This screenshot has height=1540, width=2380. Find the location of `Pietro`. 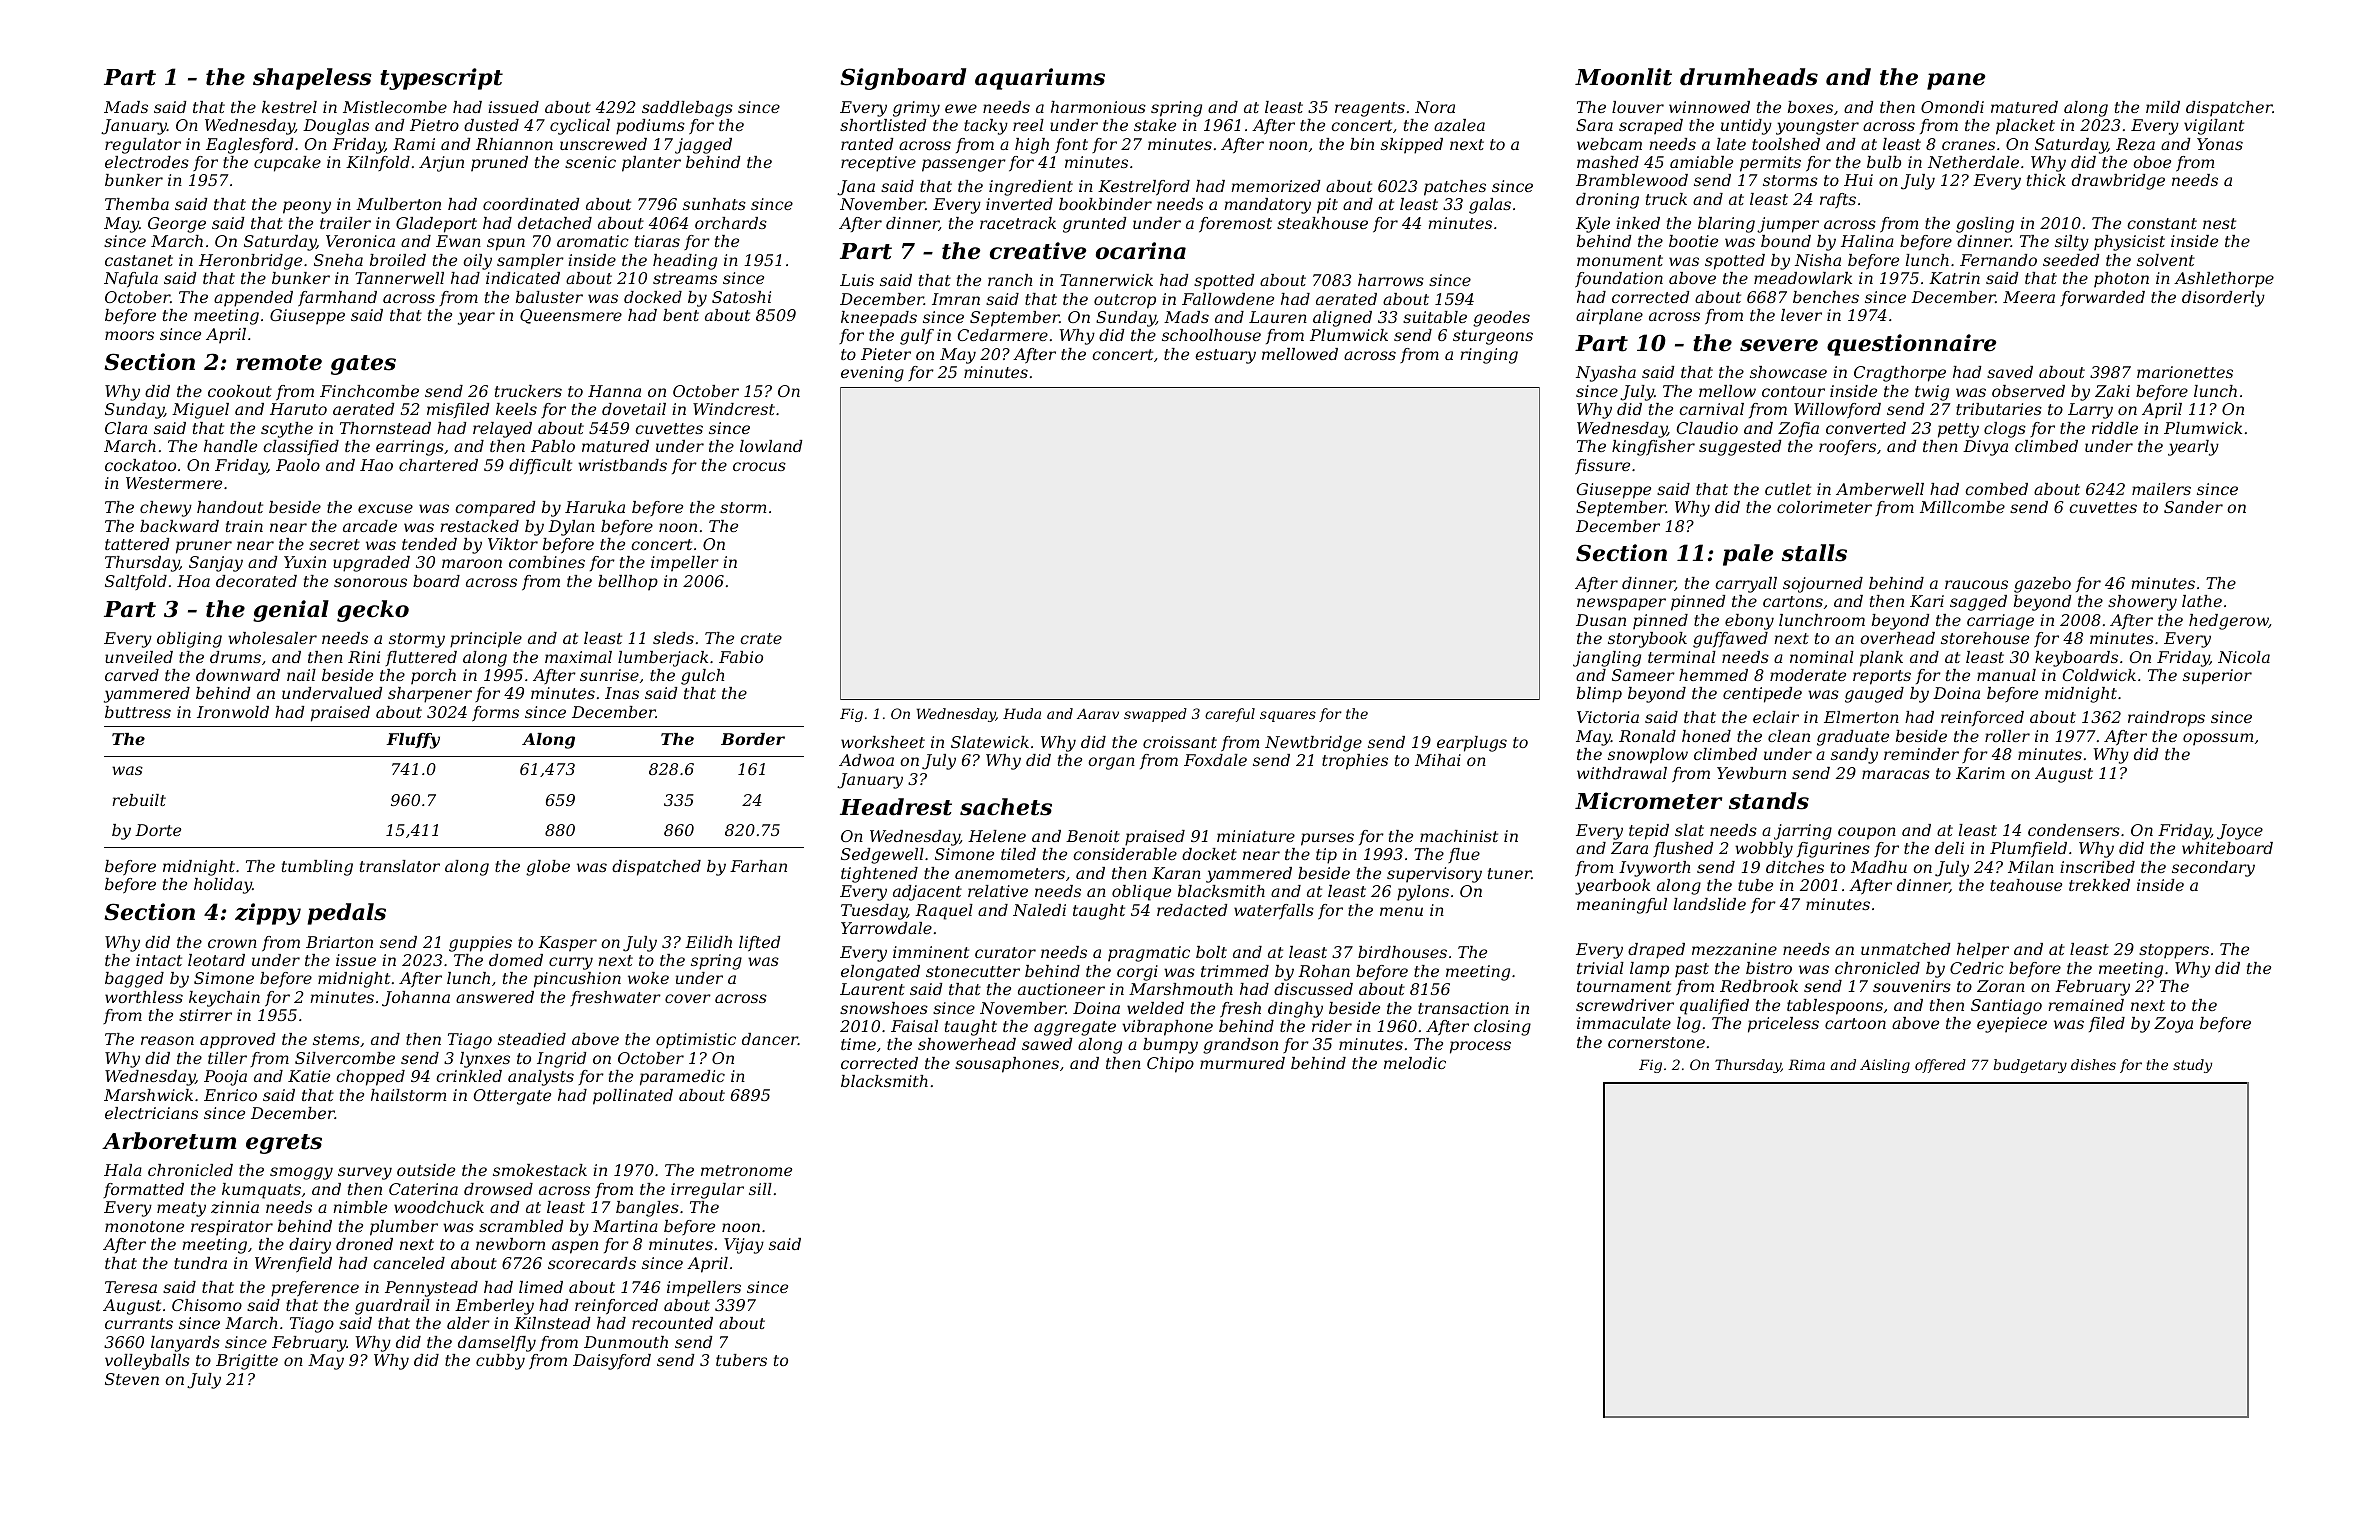

Pietro is located at coordinates (434, 125).
